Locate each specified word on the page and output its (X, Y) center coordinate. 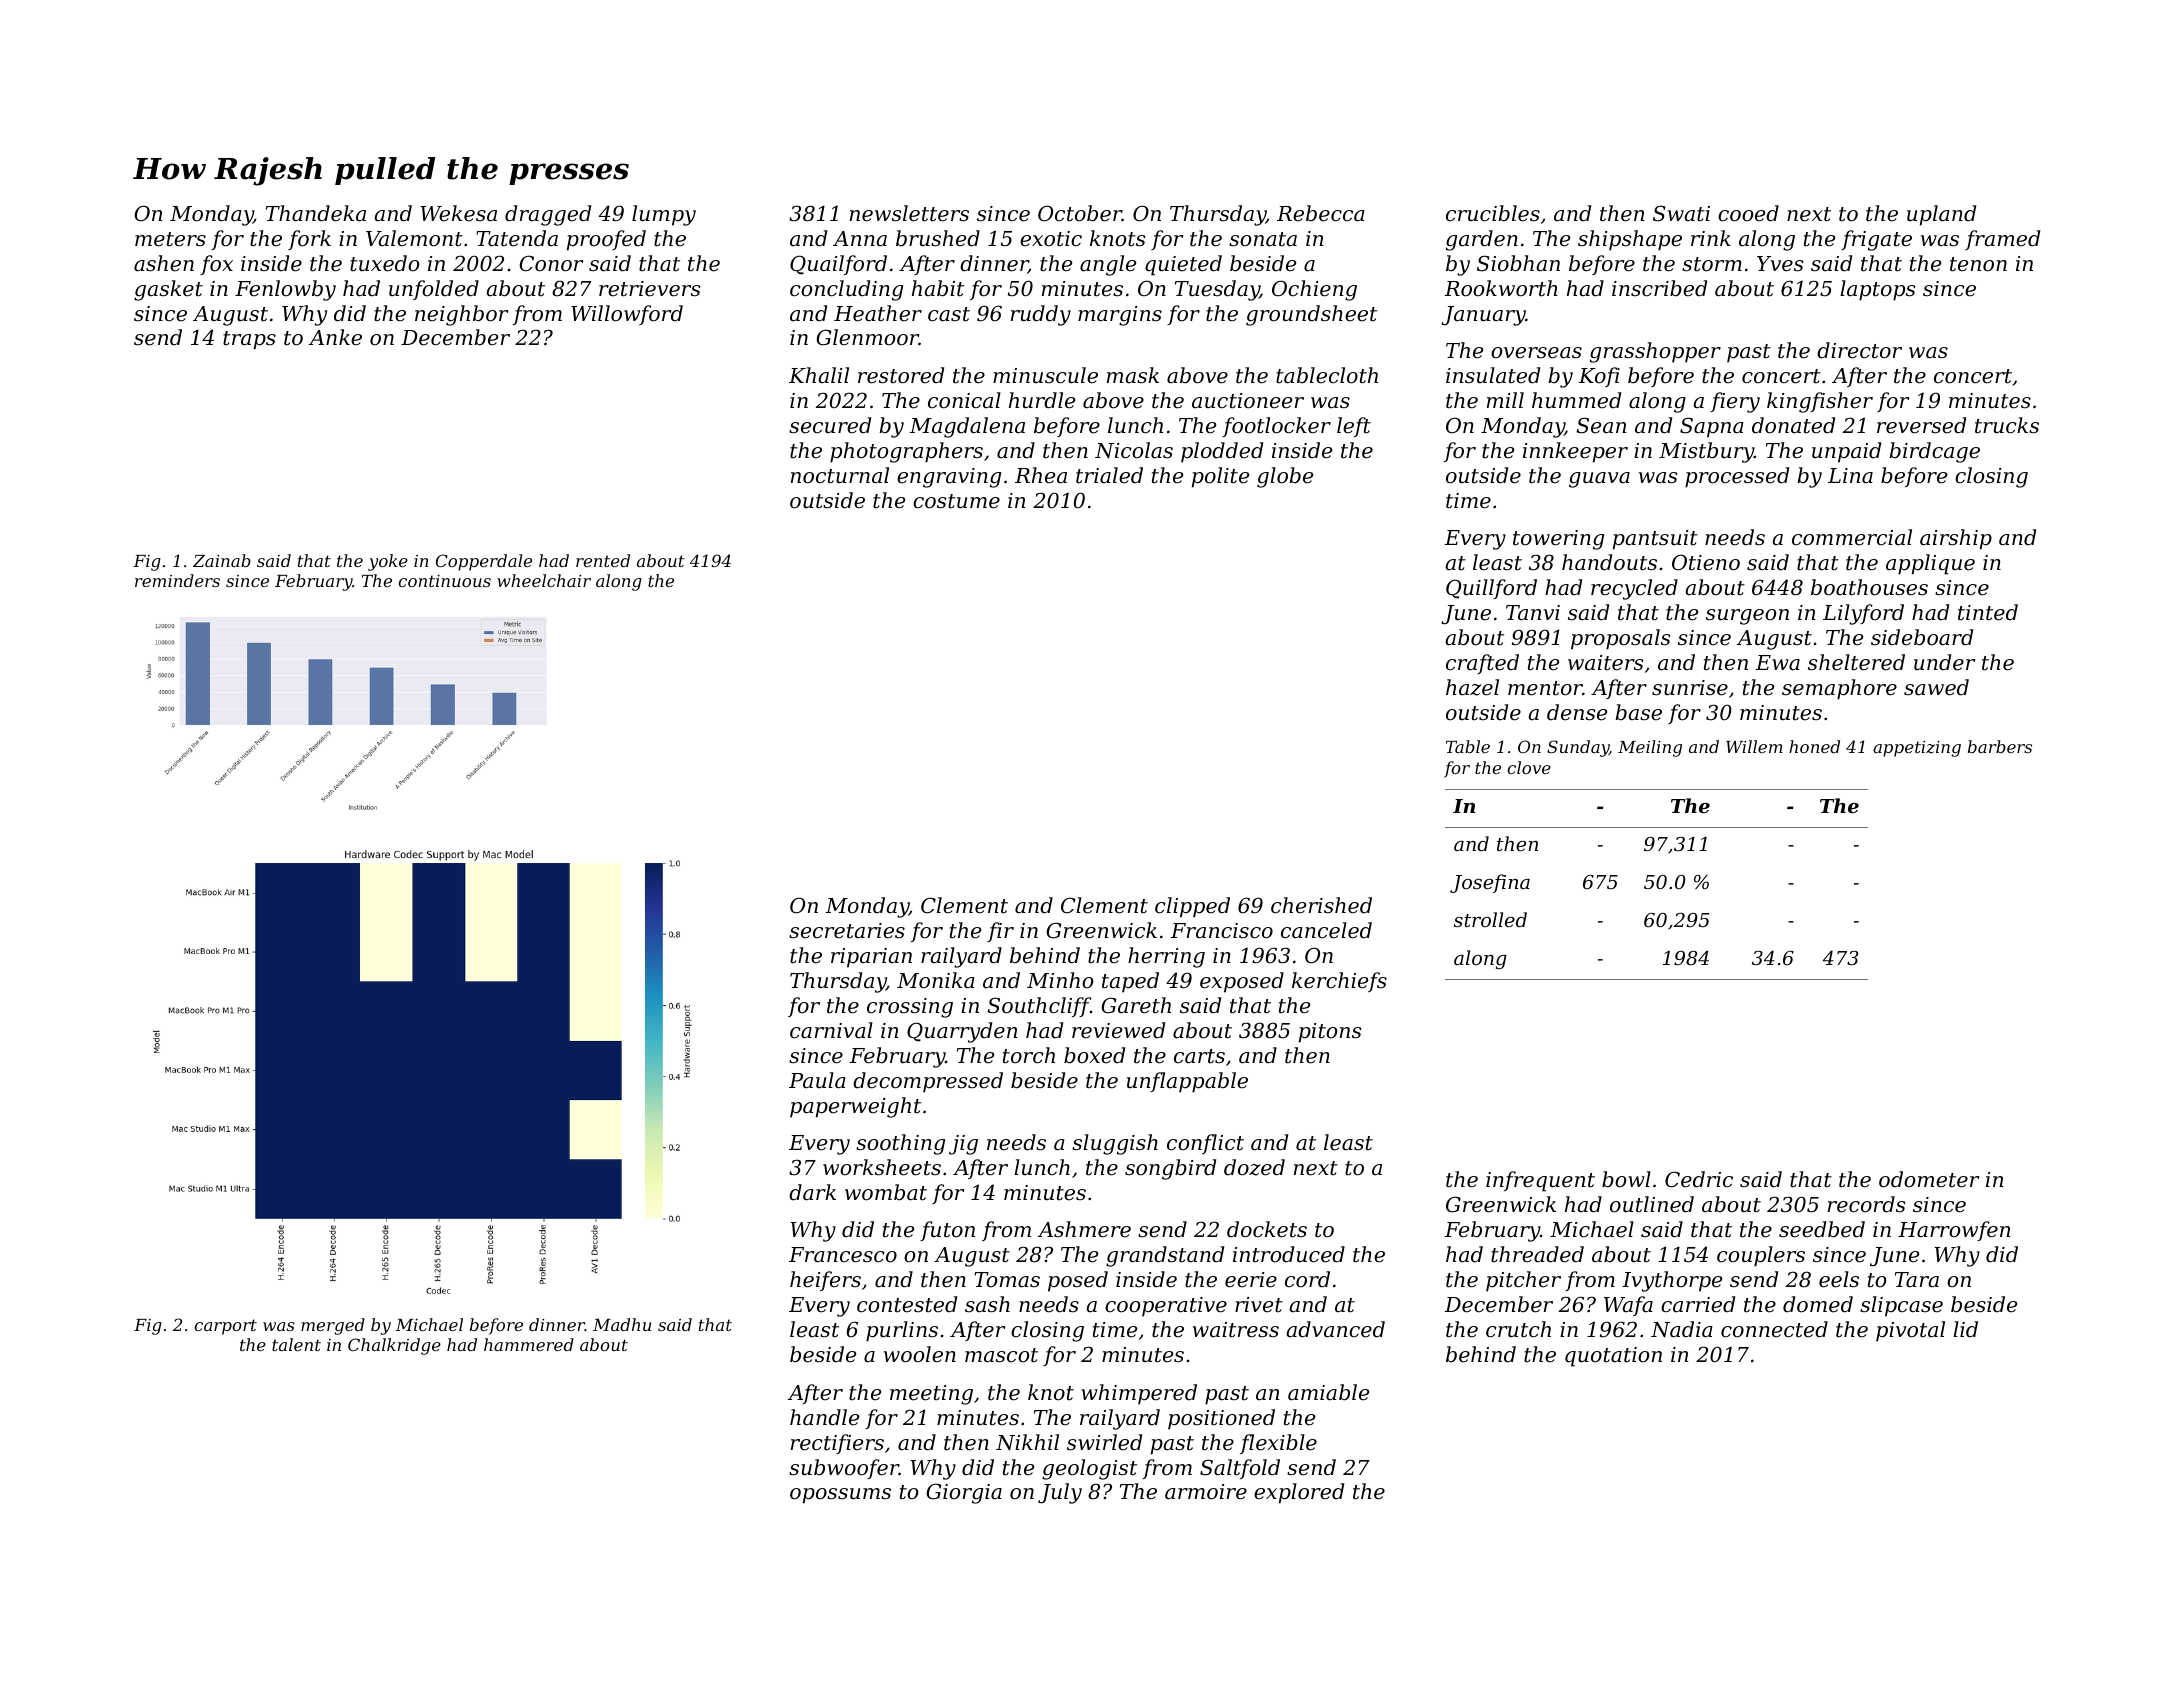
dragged (548, 215)
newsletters (909, 213)
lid (1965, 1329)
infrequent (1540, 1181)
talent (296, 1344)
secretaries (847, 931)
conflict (1205, 1144)
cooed (1748, 213)
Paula (817, 1080)
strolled (1490, 919)
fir (1000, 932)
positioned (1221, 1419)
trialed (1109, 475)
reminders (177, 580)
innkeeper (1575, 452)
